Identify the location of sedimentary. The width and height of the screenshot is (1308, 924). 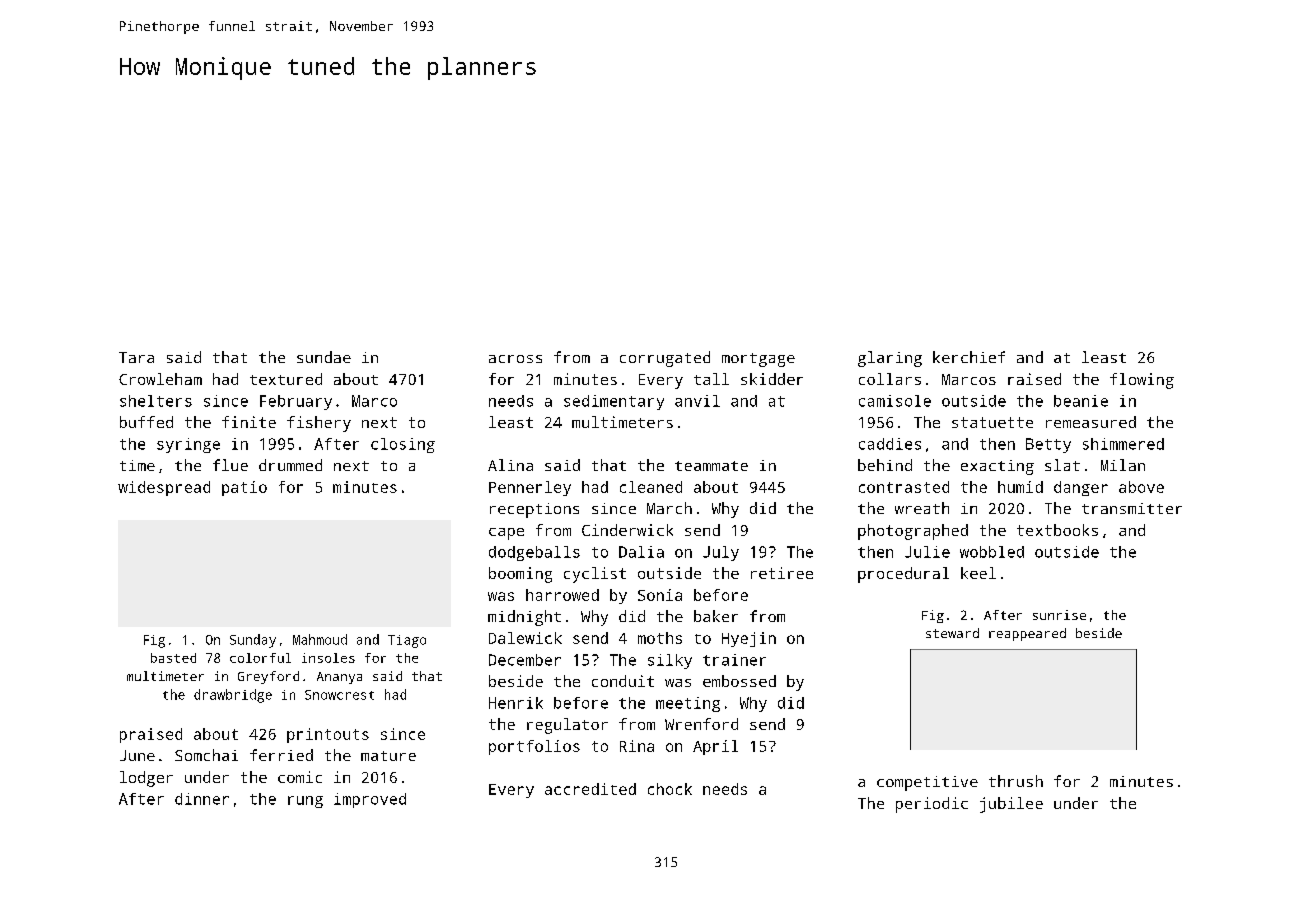
(614, 402).
